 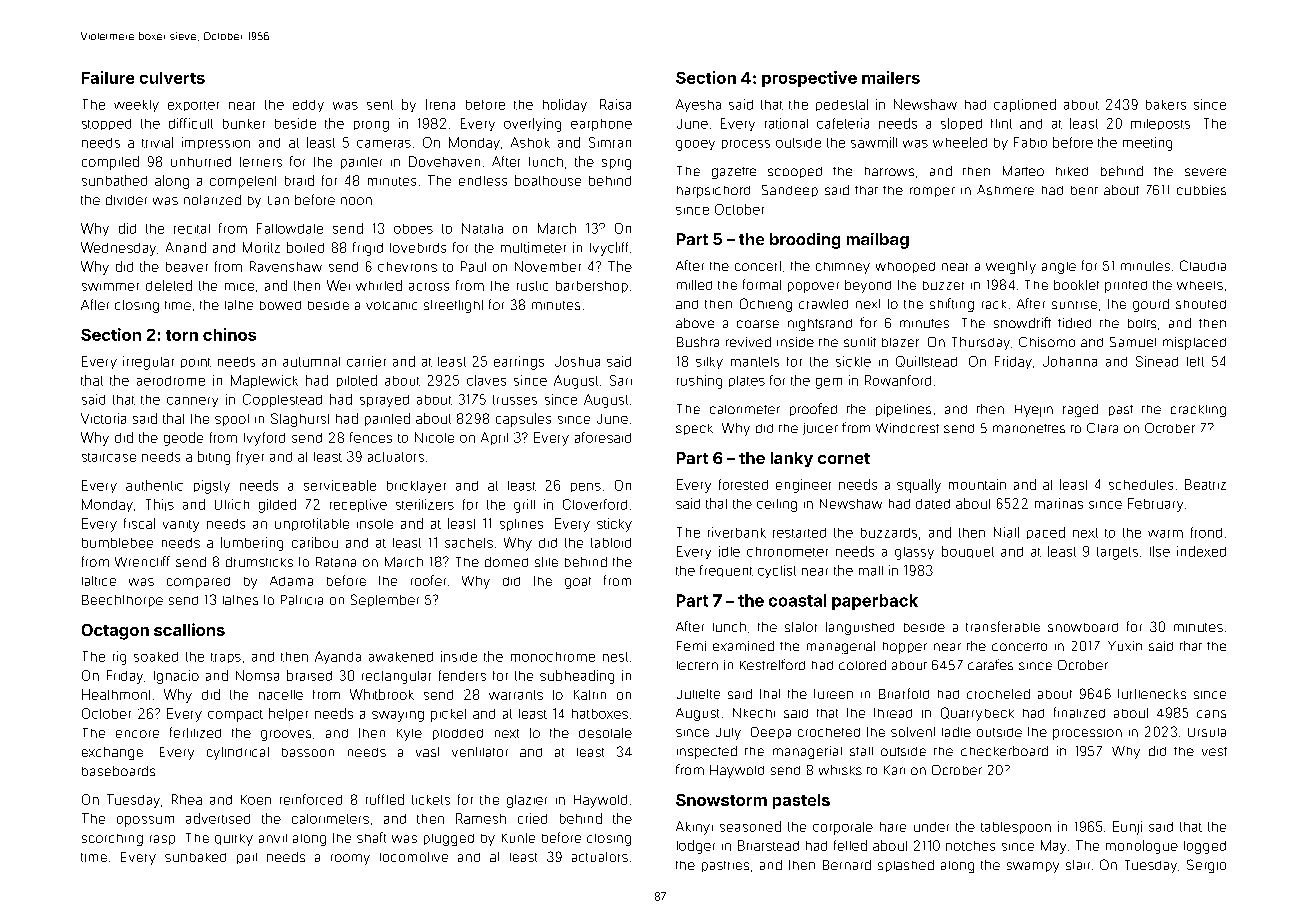 What do you see at coordinates (189, 629) in the screenshot?
I see `scallions` at bounding box center [189, 629].
